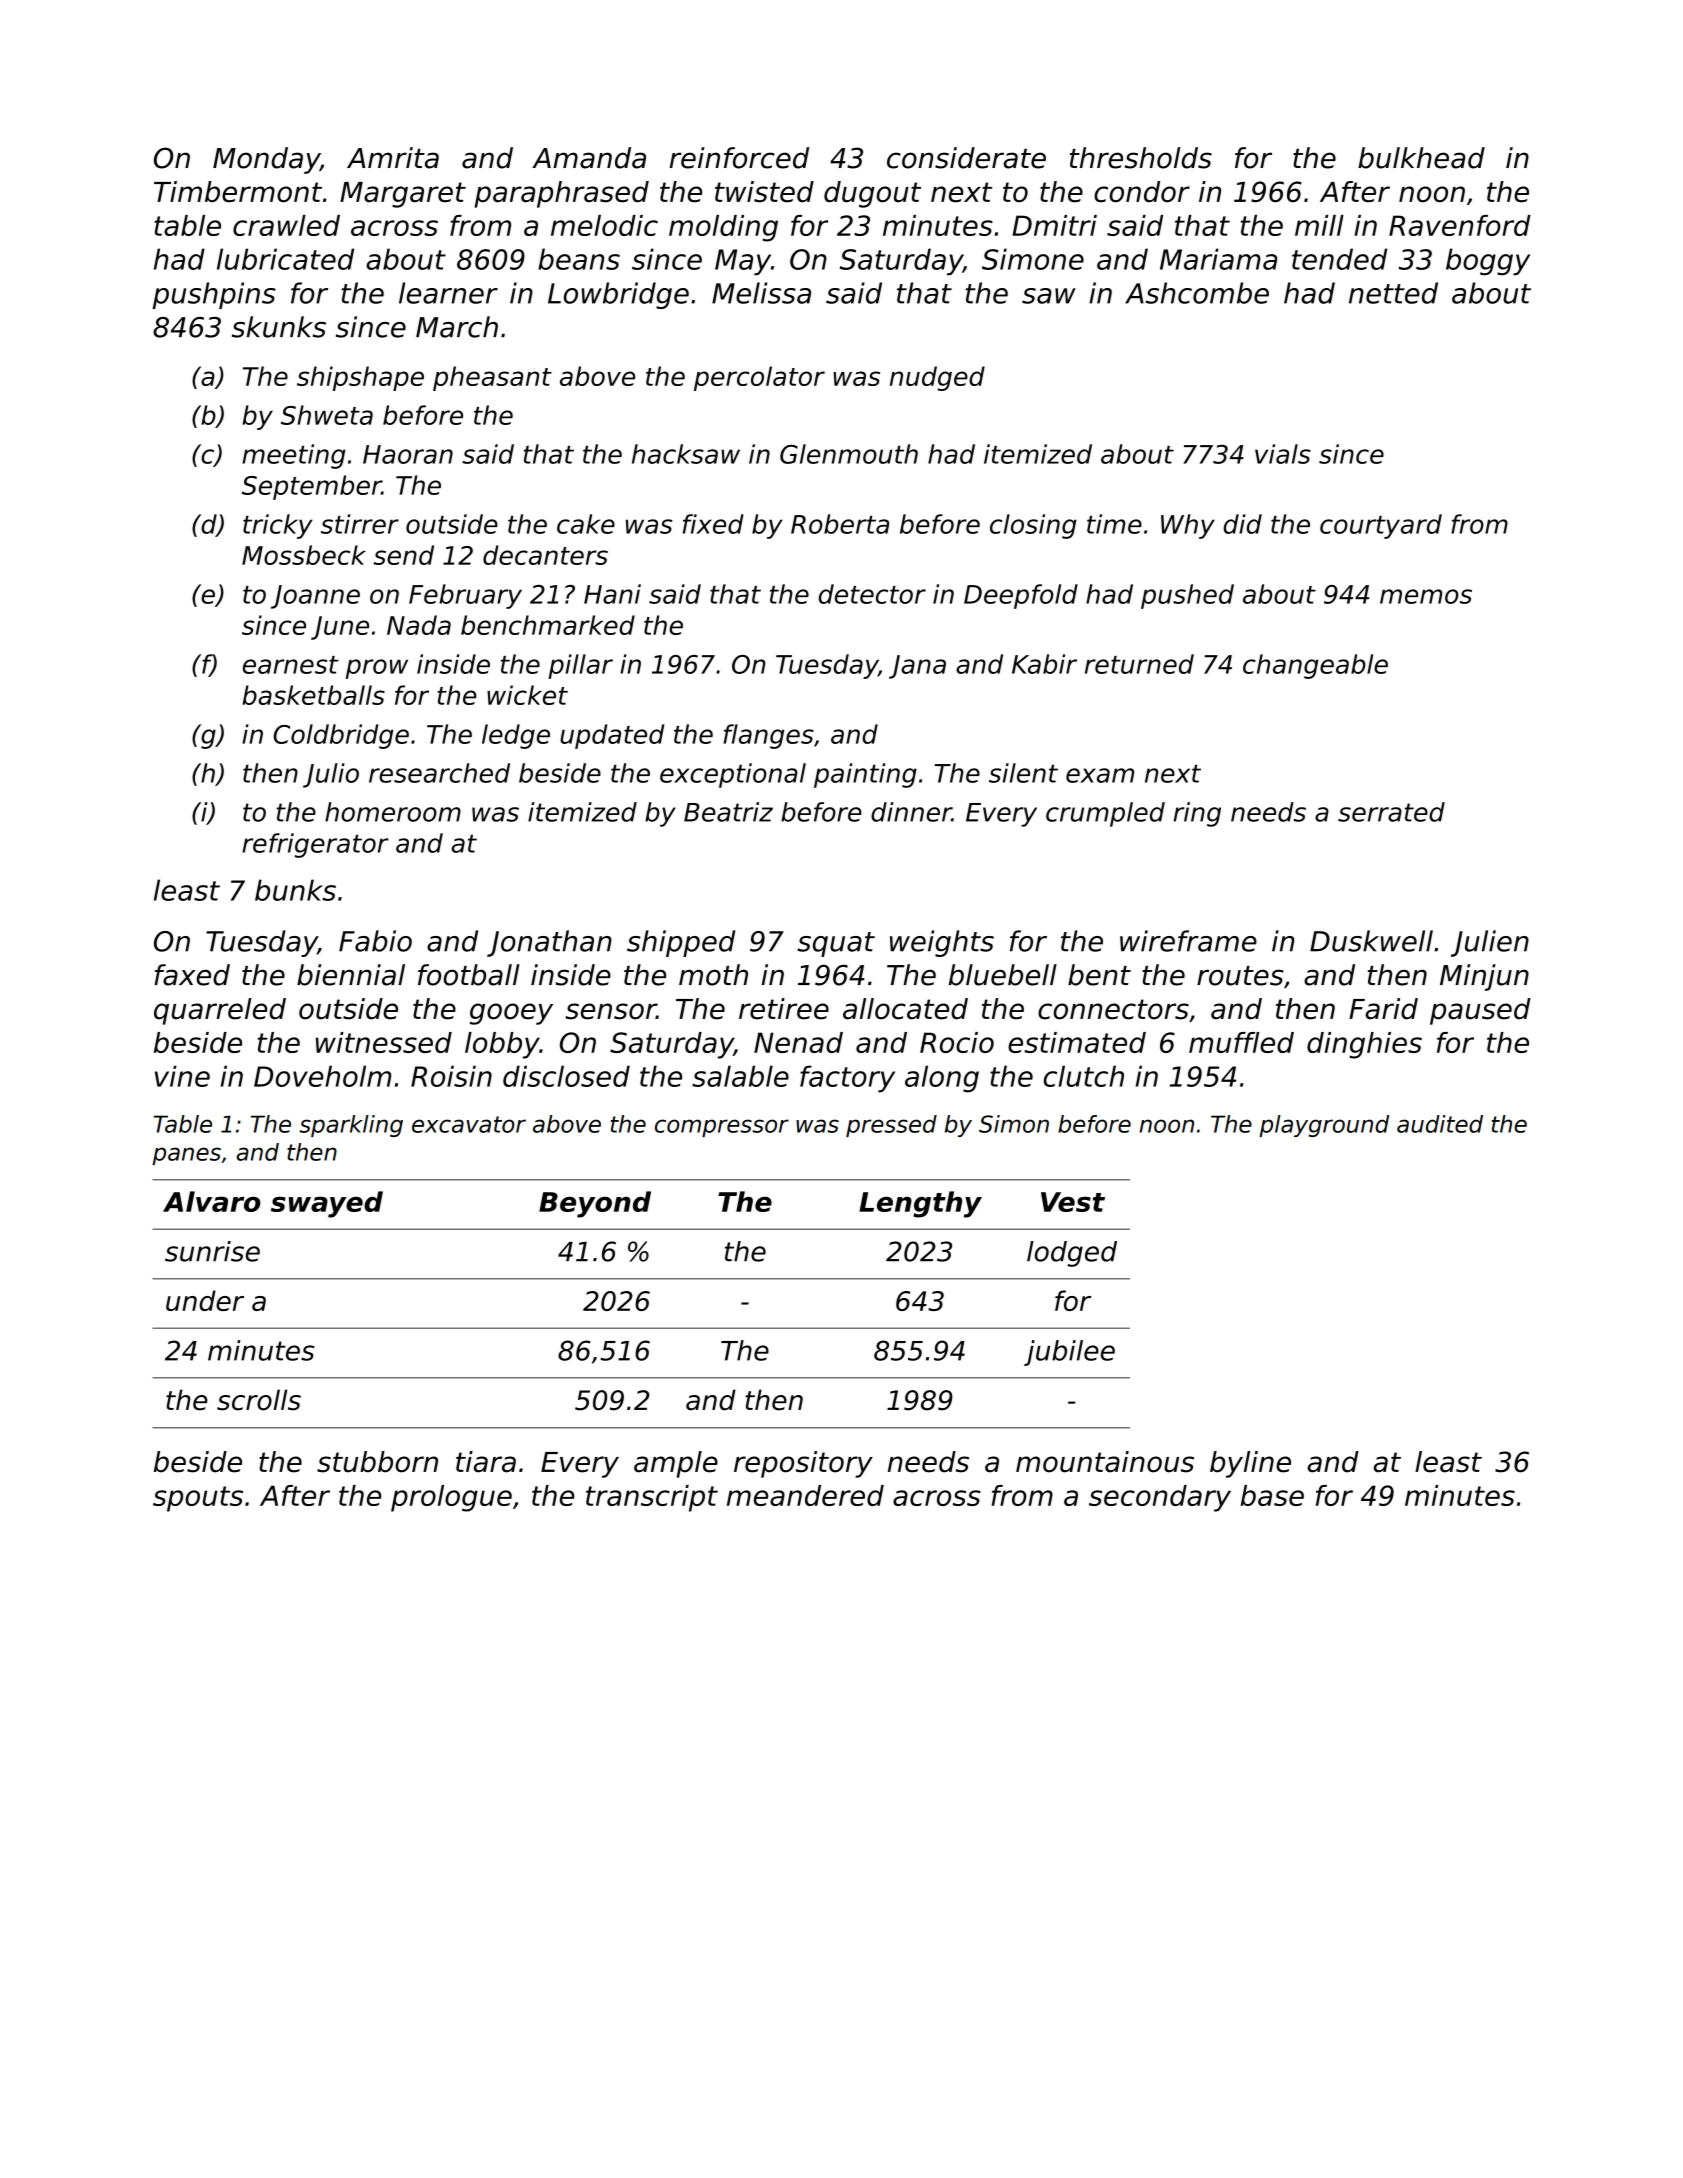 This image has width=1683, height=2178. Describe the element at coordinates (1421, 158) in the image. I see `bulkhead` at that location.
